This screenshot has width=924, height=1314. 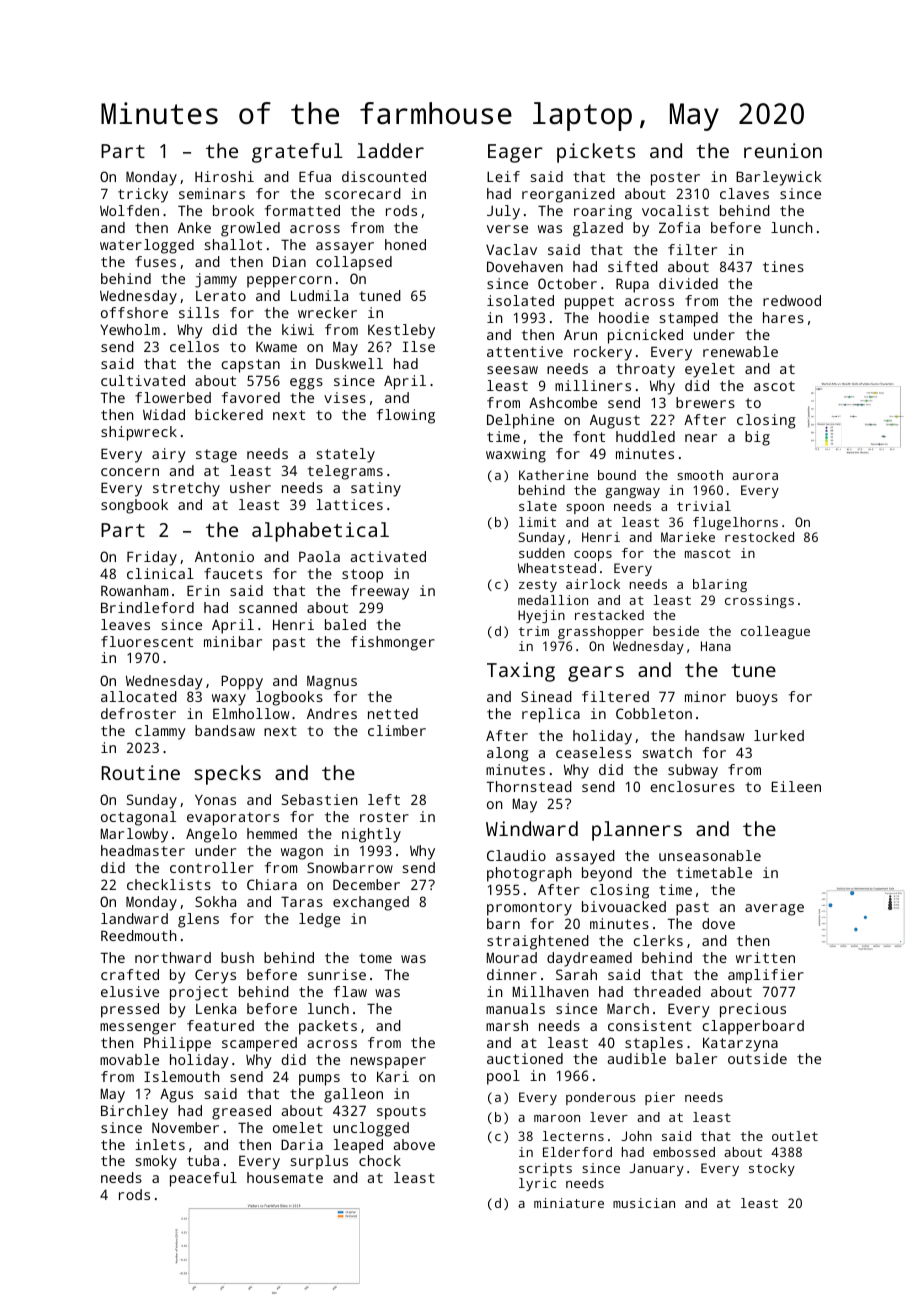 What do you see at coordinates (285, 1177) in the screenshot?
I see `housemate` at bounding box center [285, 1177].
